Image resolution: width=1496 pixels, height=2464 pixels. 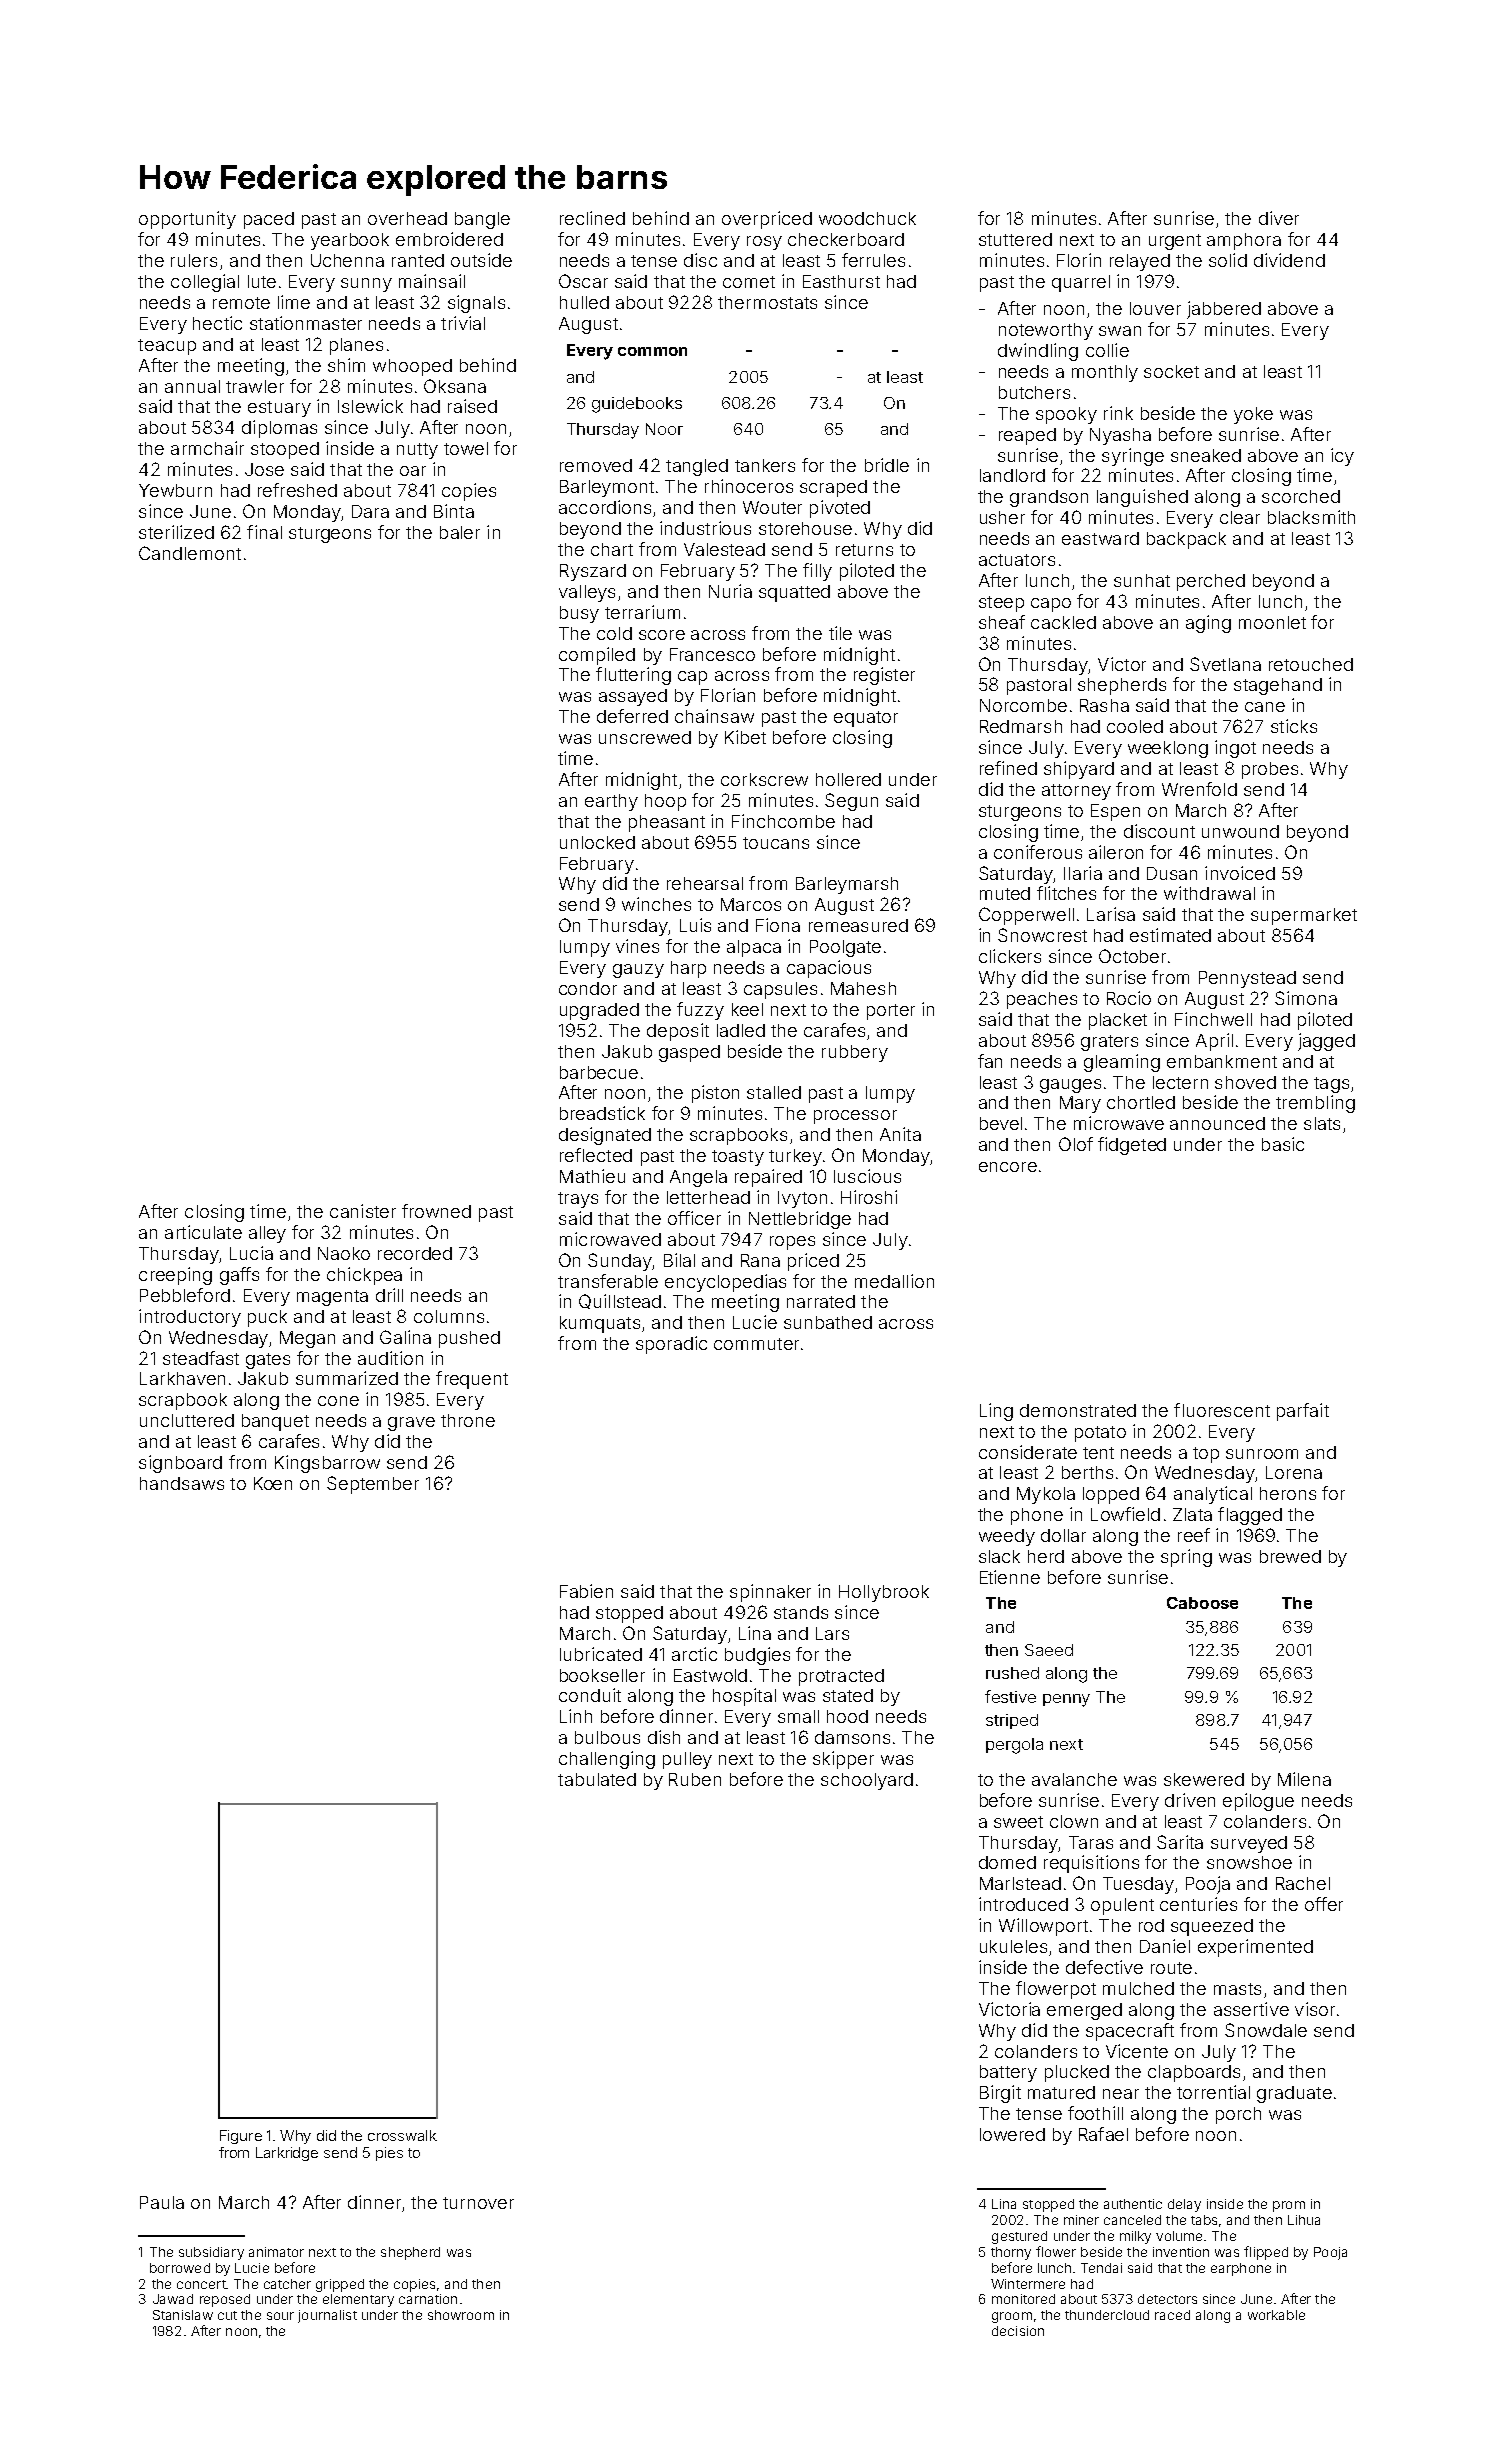 What do you see at coordinates (1279, 218) in the screenshot?
I see `diver` at bounding box center [1279, 218].
